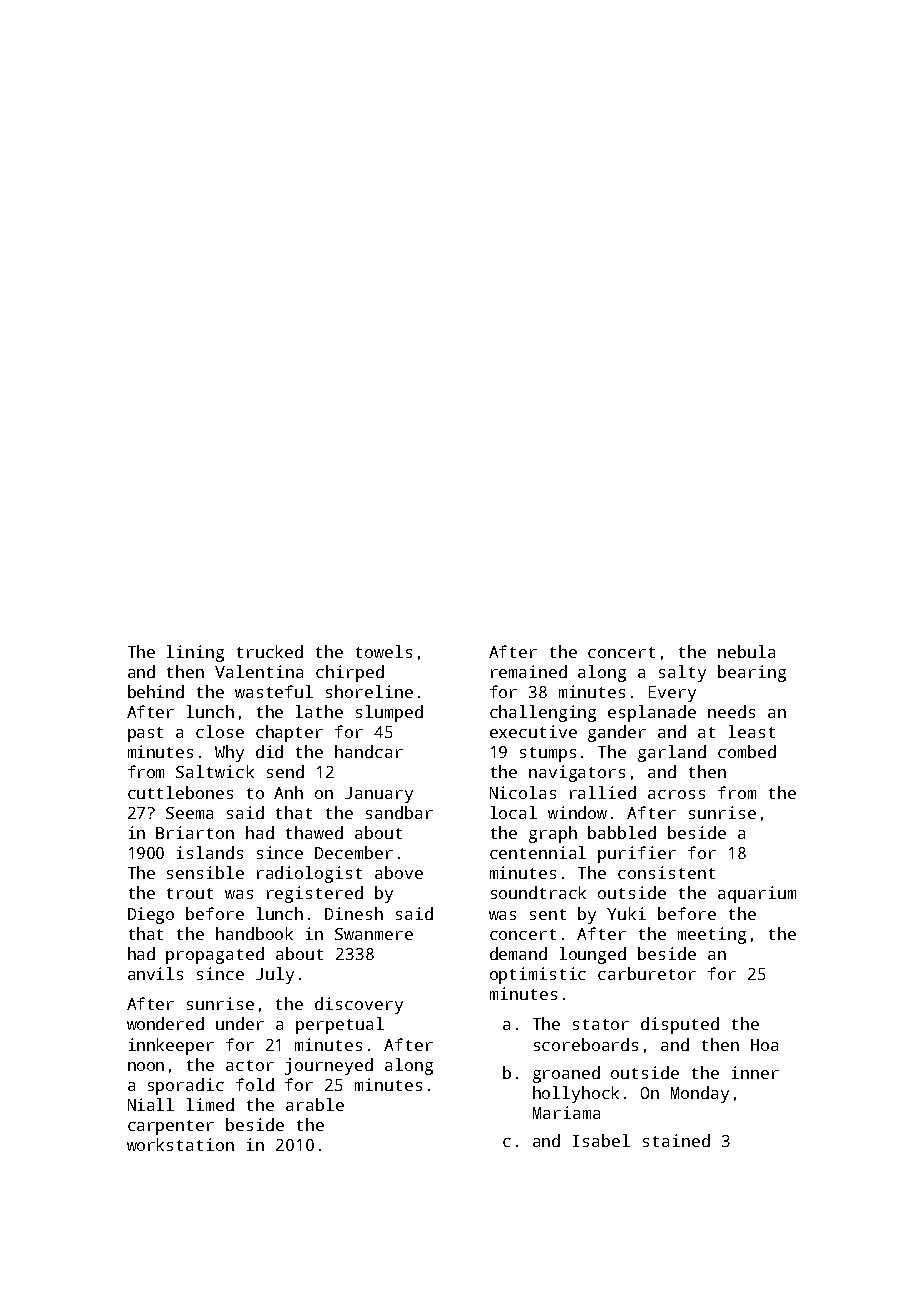  I want to click on islands, so click(210, 852).
